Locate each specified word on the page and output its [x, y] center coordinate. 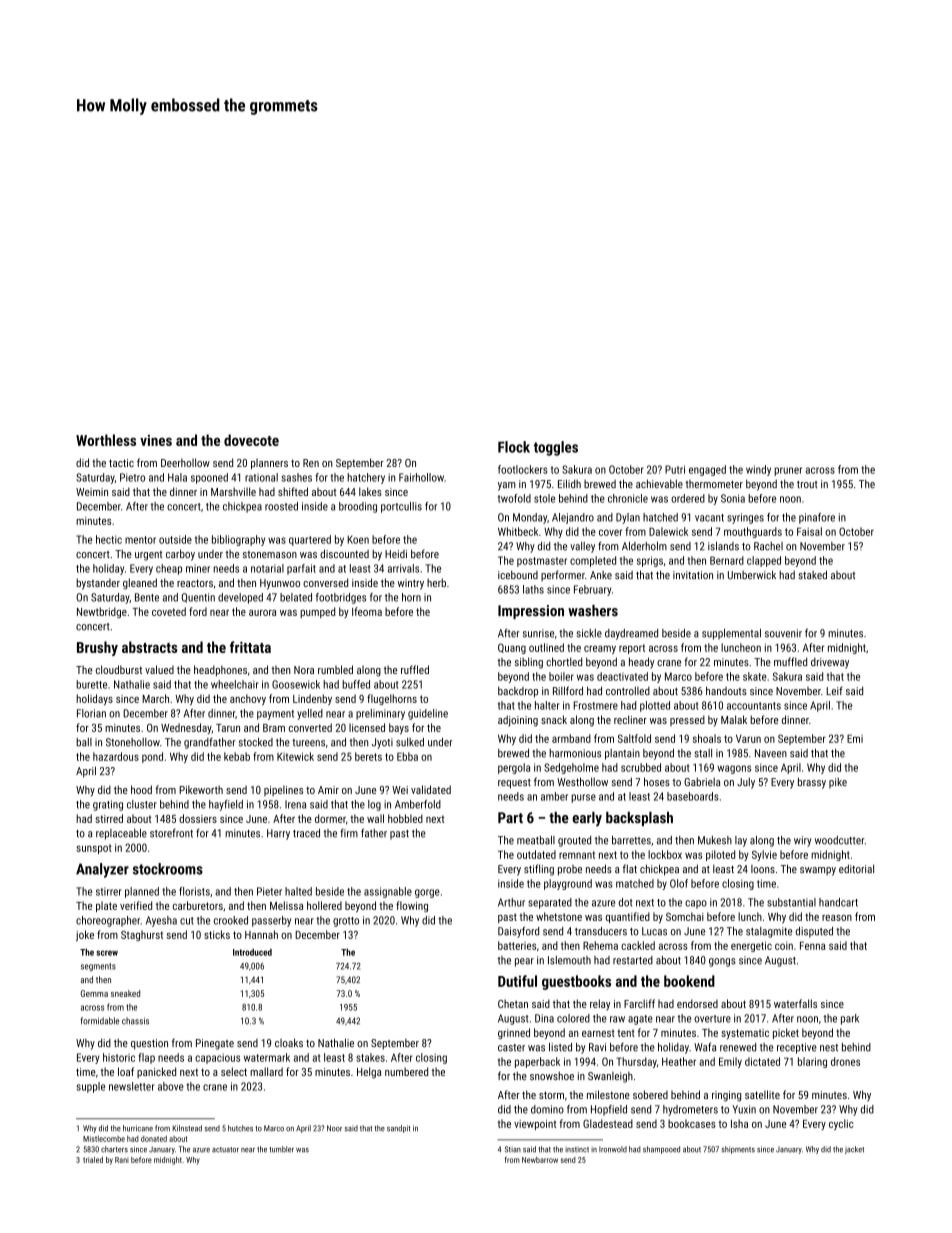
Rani [122, 1160]
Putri [675, 469]
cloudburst [119, 669]
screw [107, 953]
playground [568, 884]
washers [593, 611]
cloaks [289, 1042]
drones [845, 1061]
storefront [171, 833]
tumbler [281, 1149]
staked [812, 574]
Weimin [92, 492]
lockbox [665, 854]
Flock [514, 447]
